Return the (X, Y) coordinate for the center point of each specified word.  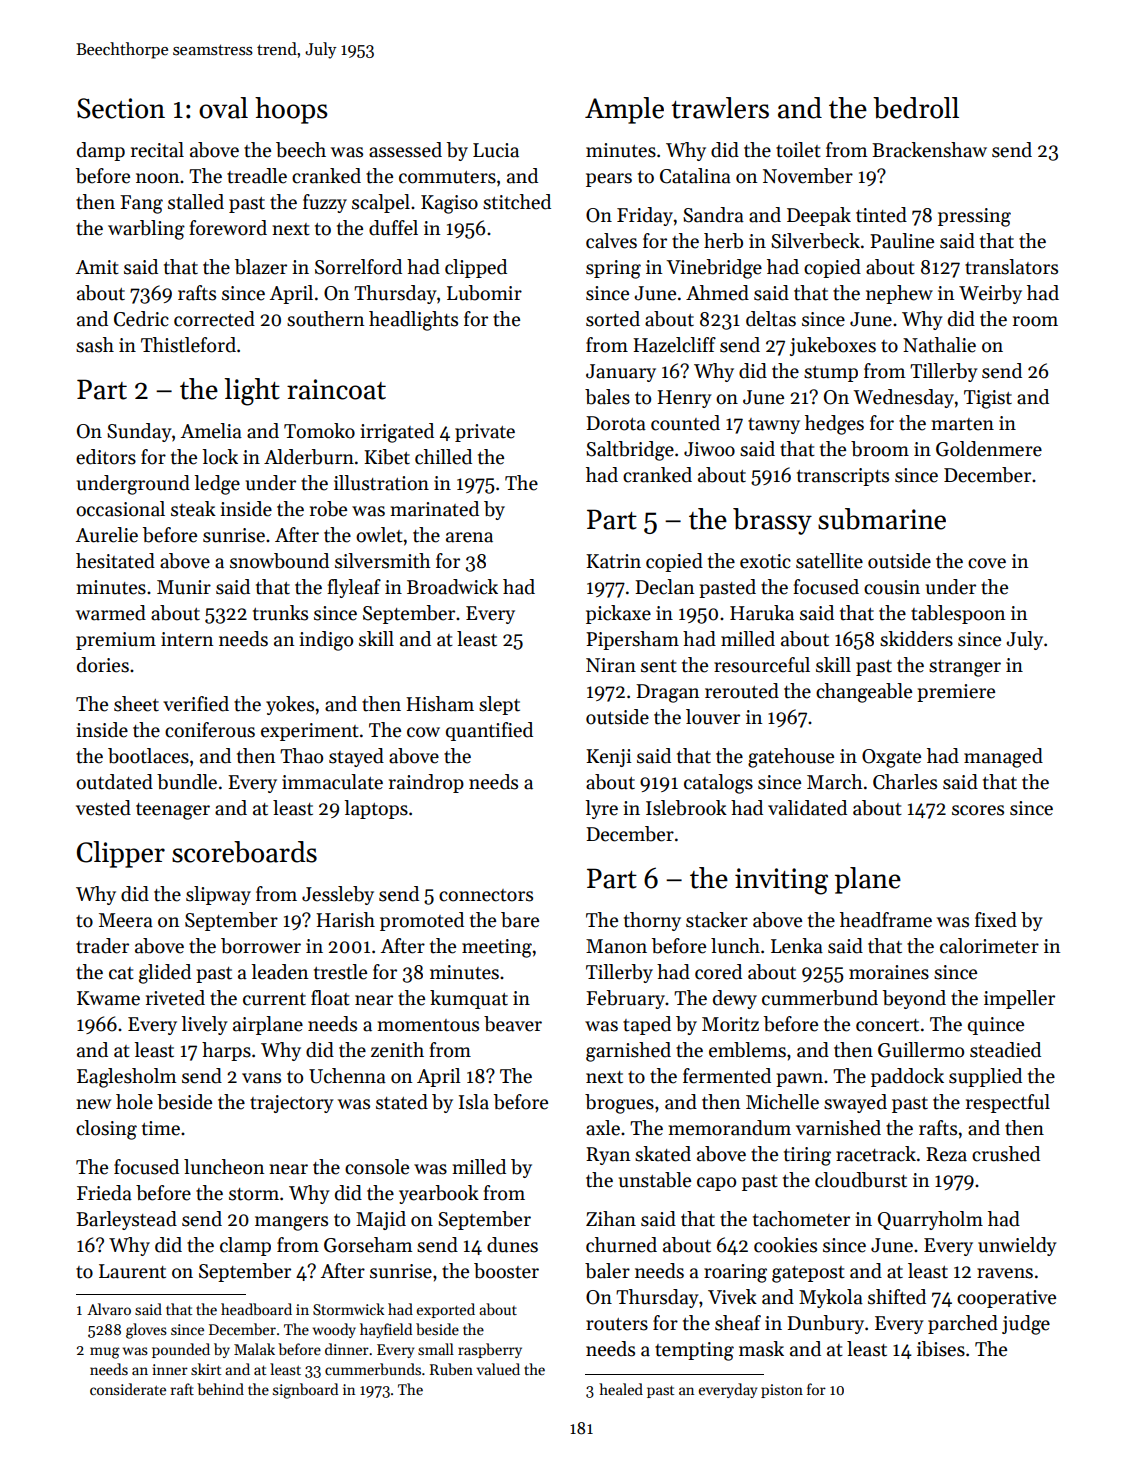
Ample (624, 110)
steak (193, 509)
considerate (128, 1389)
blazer (261, 267)
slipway (218, 895)
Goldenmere (989, 449)
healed (621, 1389)
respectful (1008, 1103)
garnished (628, 1052)
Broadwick (452, 587)
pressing (974, 217)
